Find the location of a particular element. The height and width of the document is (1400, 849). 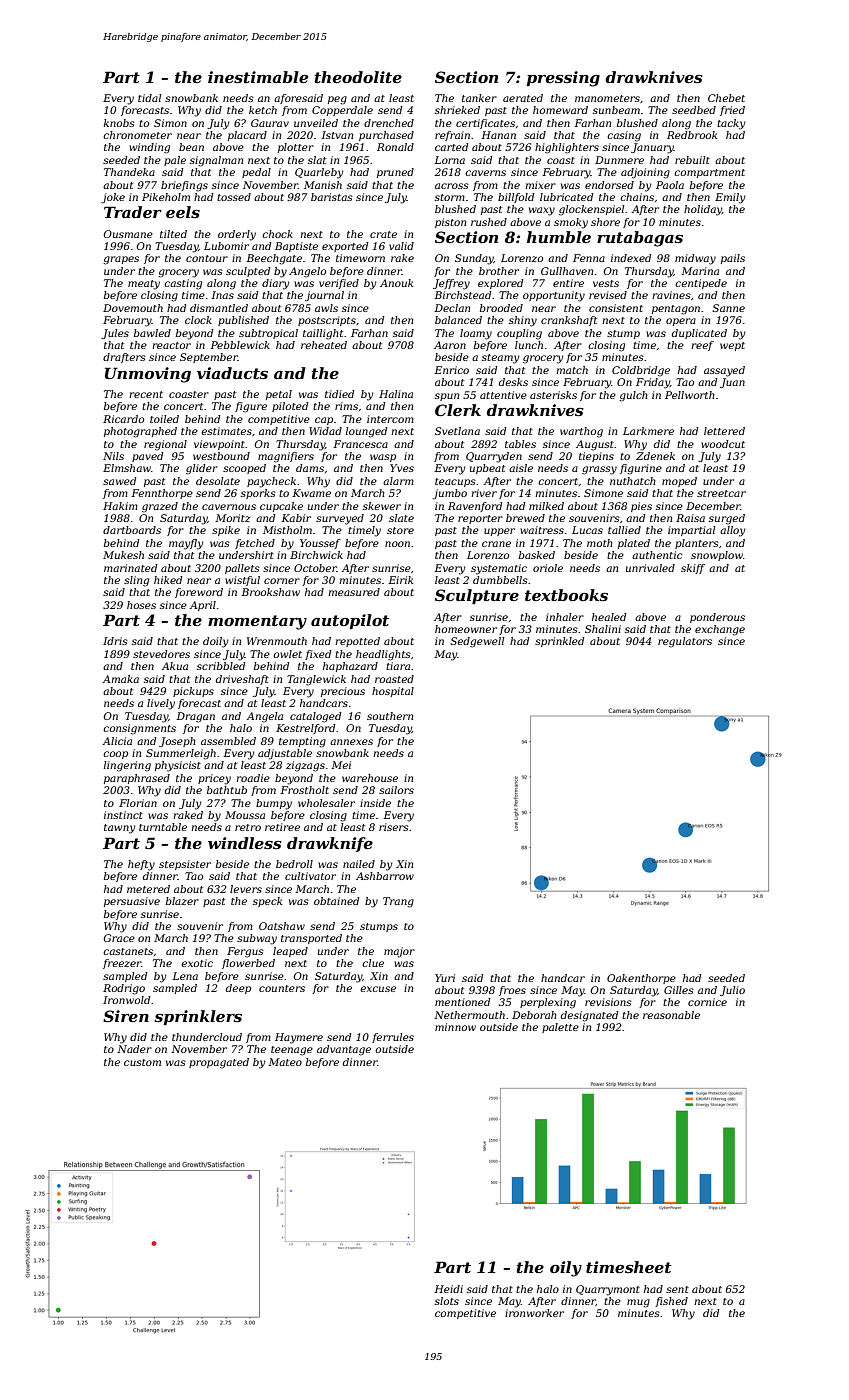

inside is located at coordinates (375, 803).
